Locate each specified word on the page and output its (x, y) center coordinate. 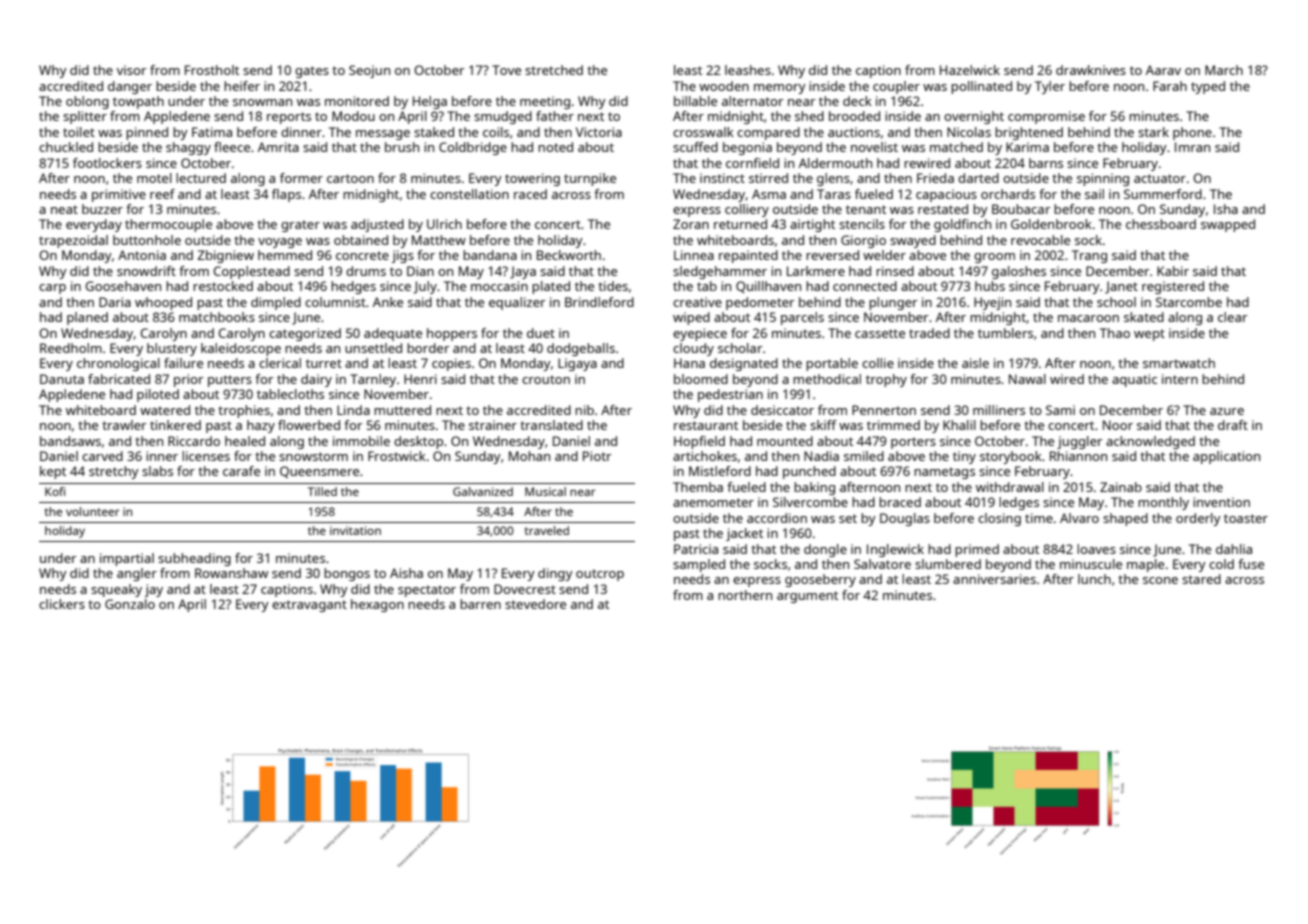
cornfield (752, 163)
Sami (1060, 410)
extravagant (309, 606)
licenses (206, 456)
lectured (201, 178)
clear (1233, 317)
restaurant (706, 425)
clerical (280, 363)
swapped (1228, 225)
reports (289, 118)
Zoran (691, 224)
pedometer (760, 303)
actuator (1160, 178)
